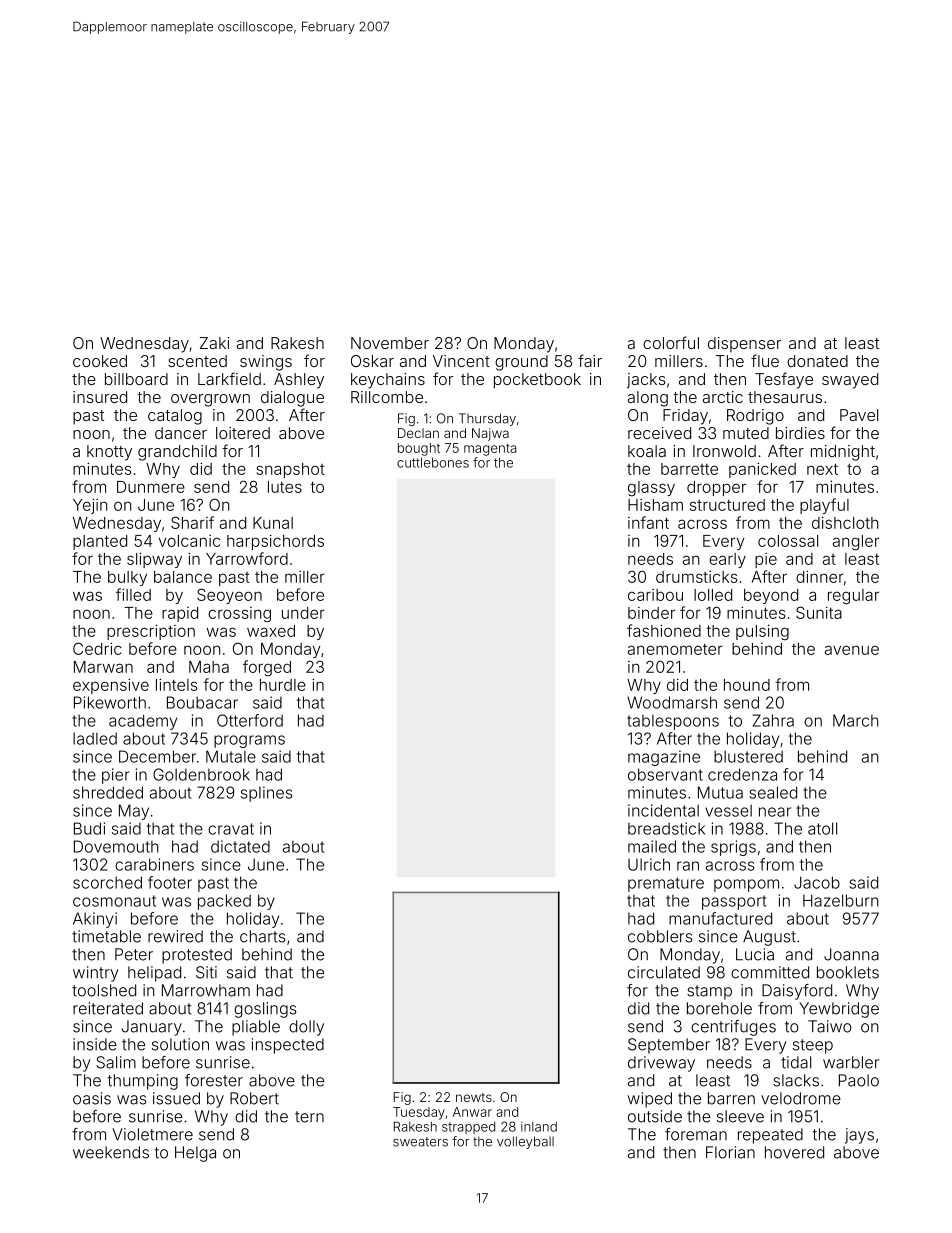 This page has height=1233, width=952. Describe the element at coordinates (660, 936) in the page. I see `cobblers` at that location.
